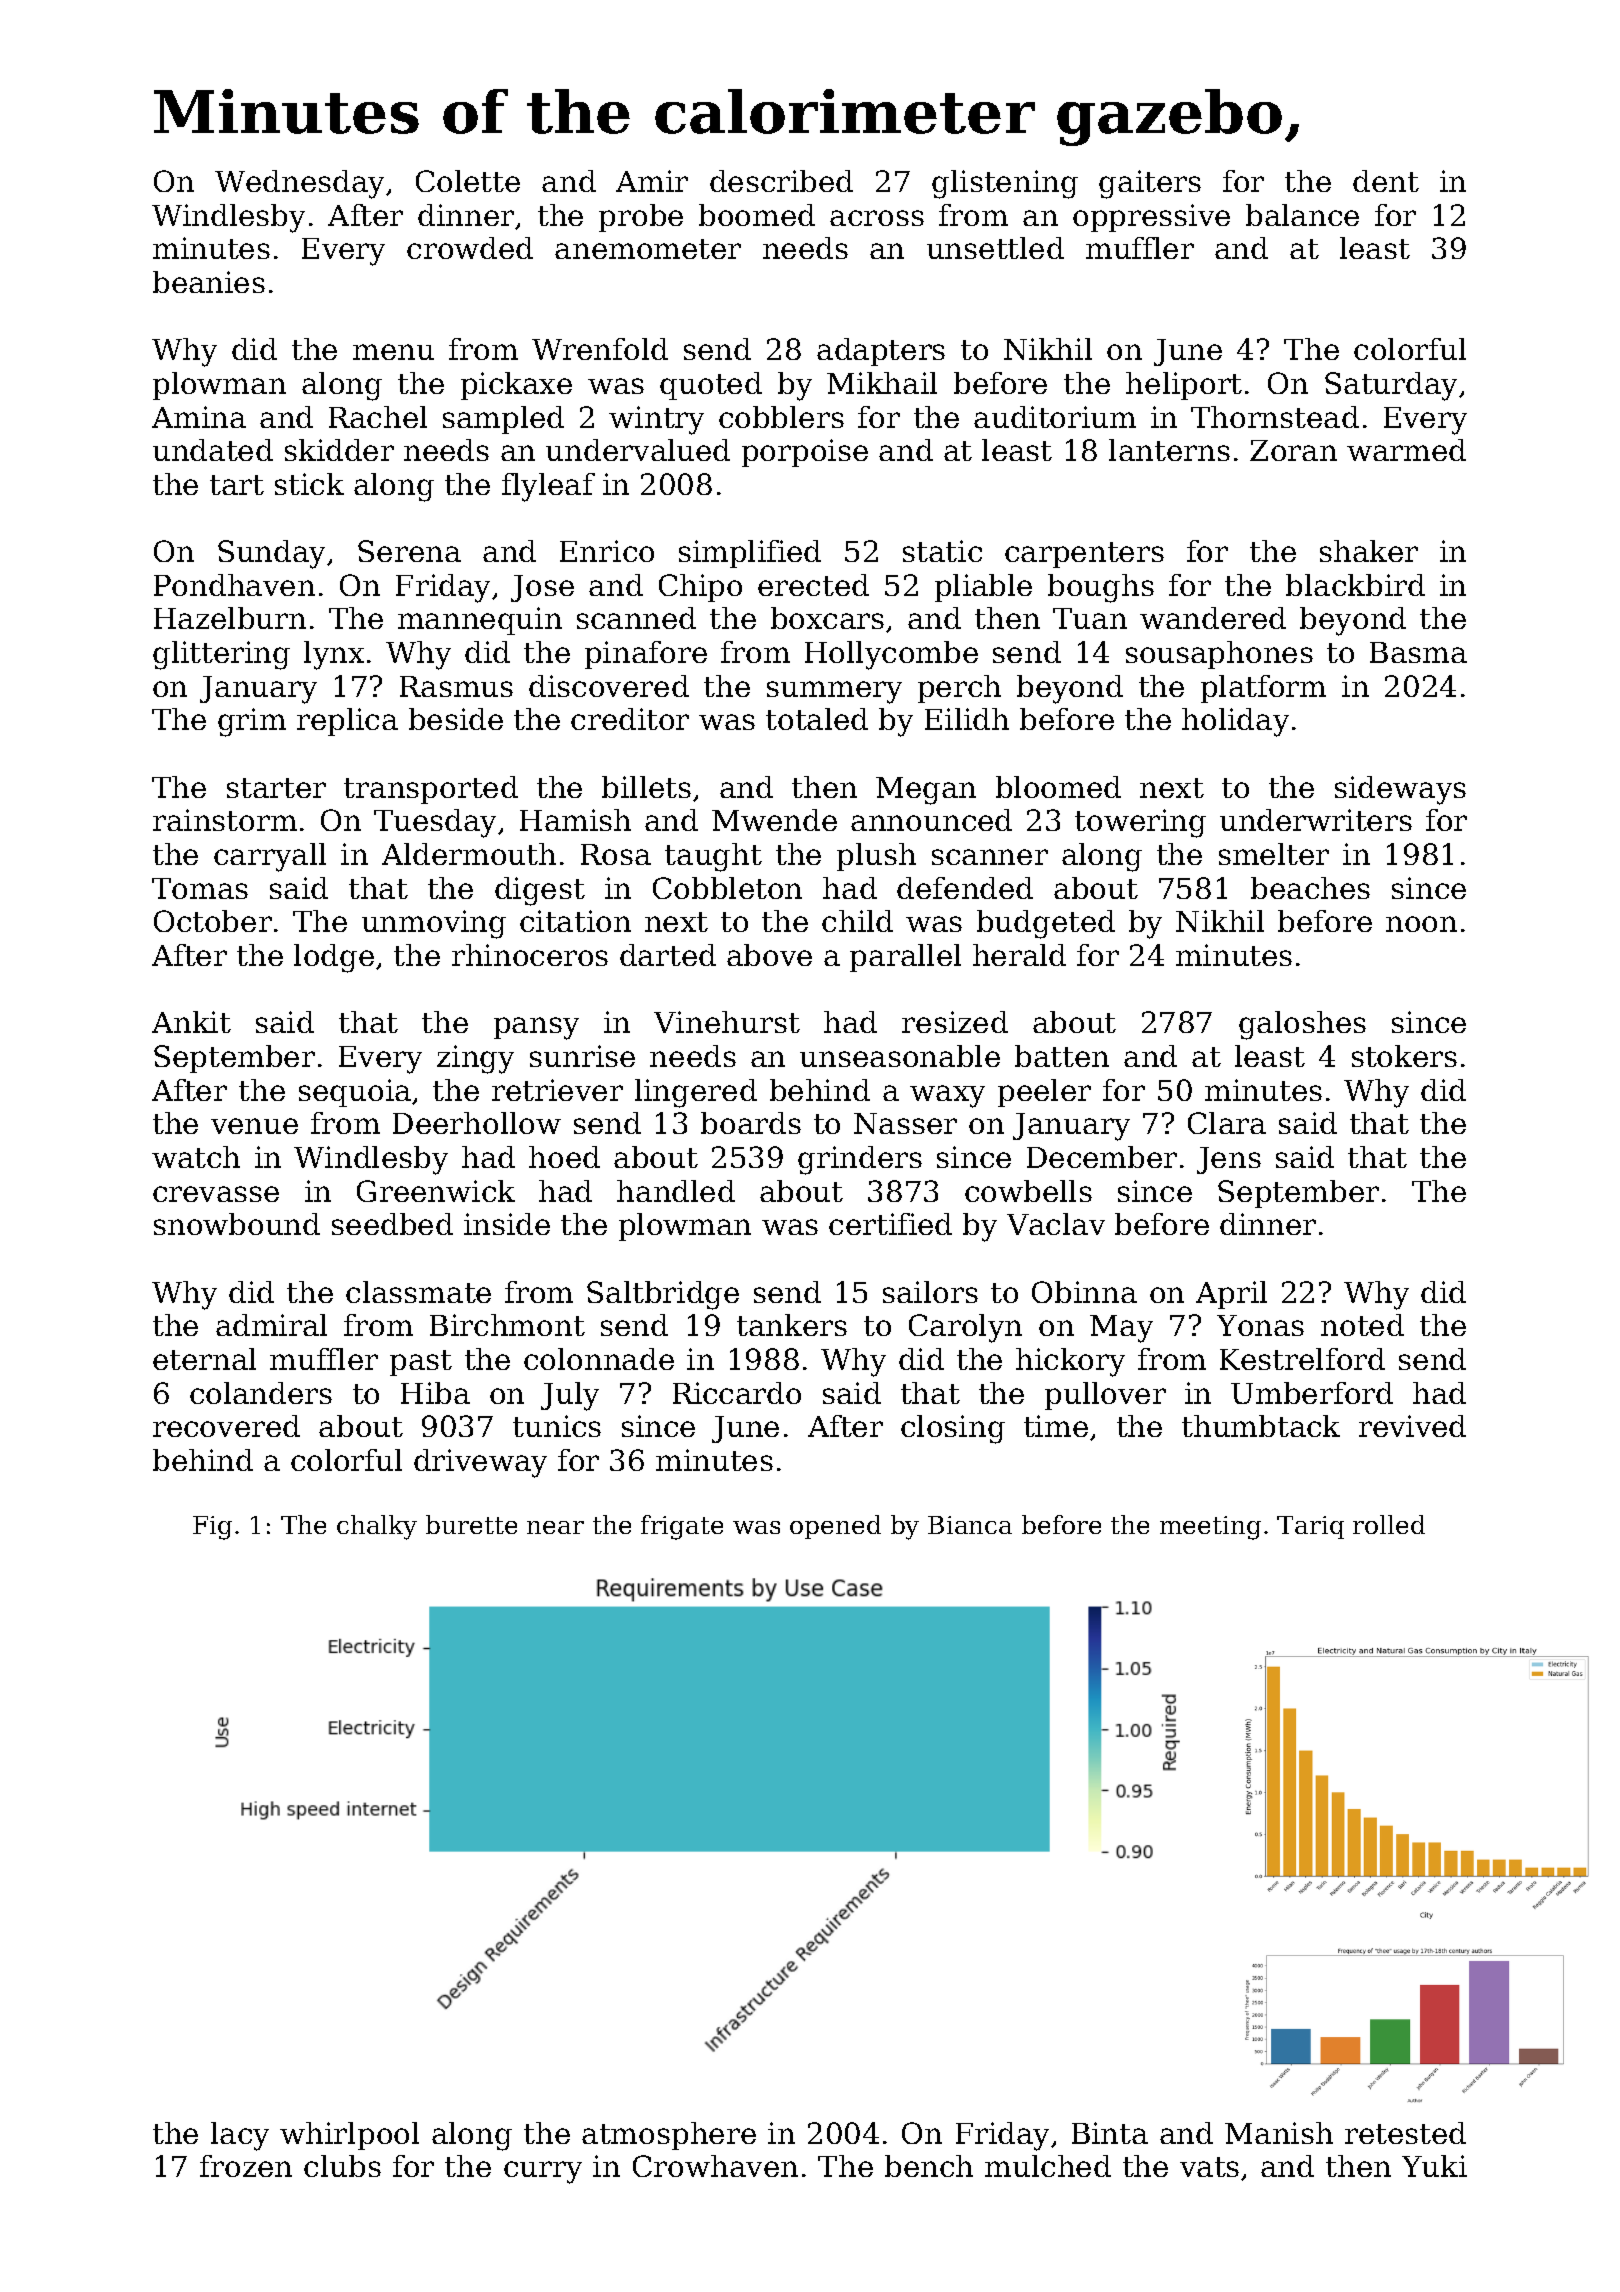  What do you see at coordinates (1005, 184) in the image?
I see `glistening` at bounding box center [1005, 184].
